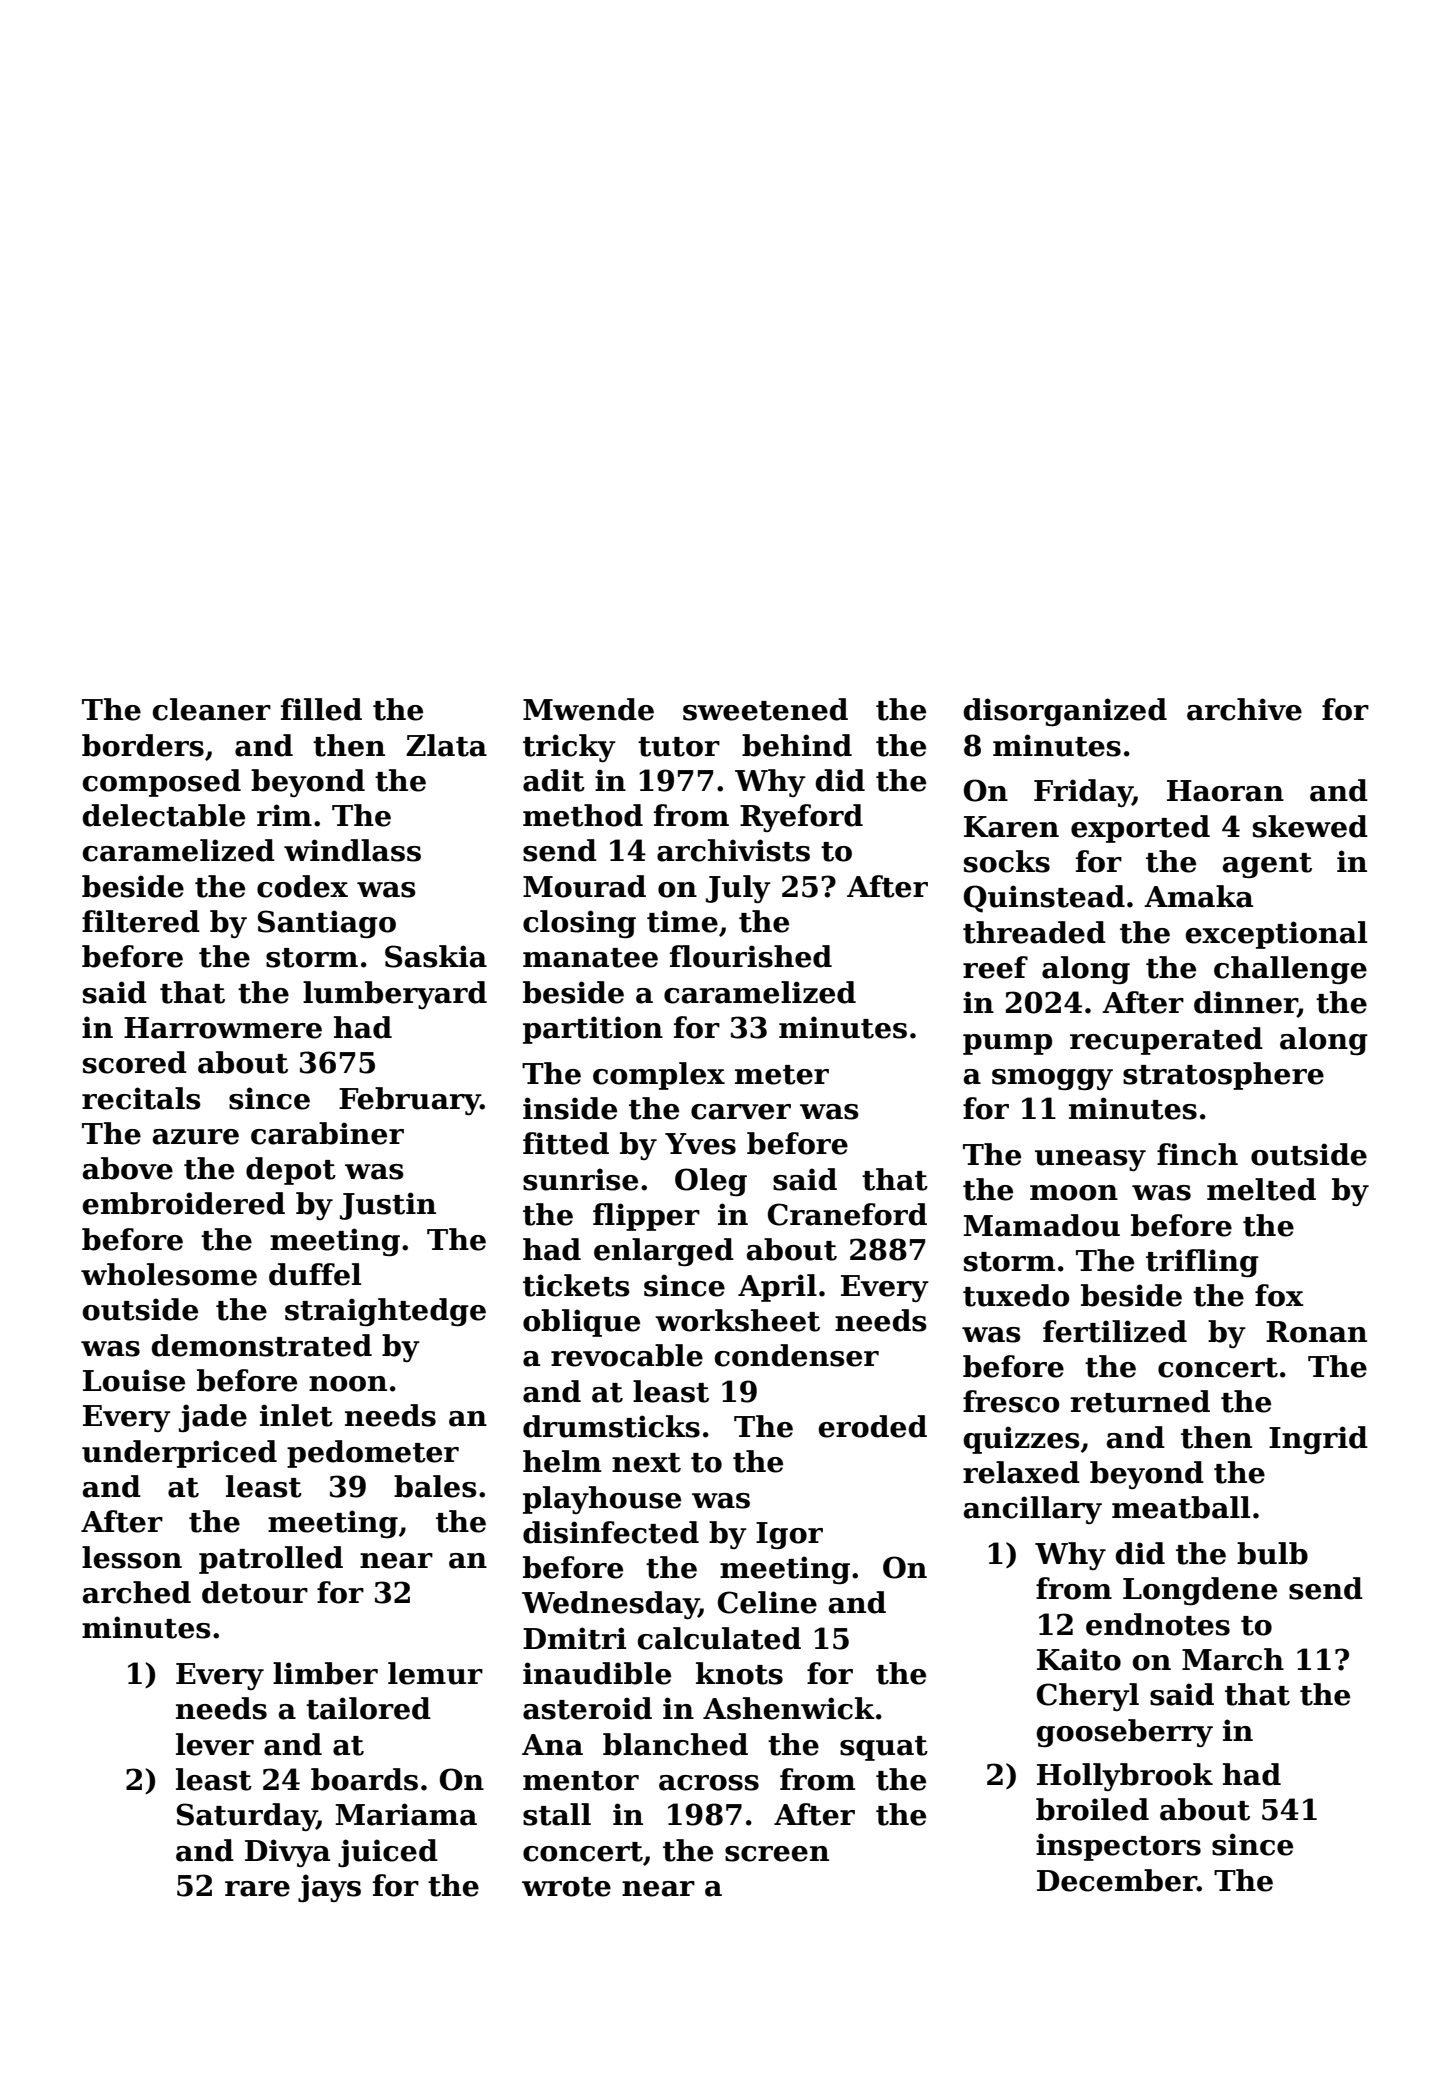 This screenshot has width=1450, height=2100. I want to click on Longdene, so click(1200, 1591).
